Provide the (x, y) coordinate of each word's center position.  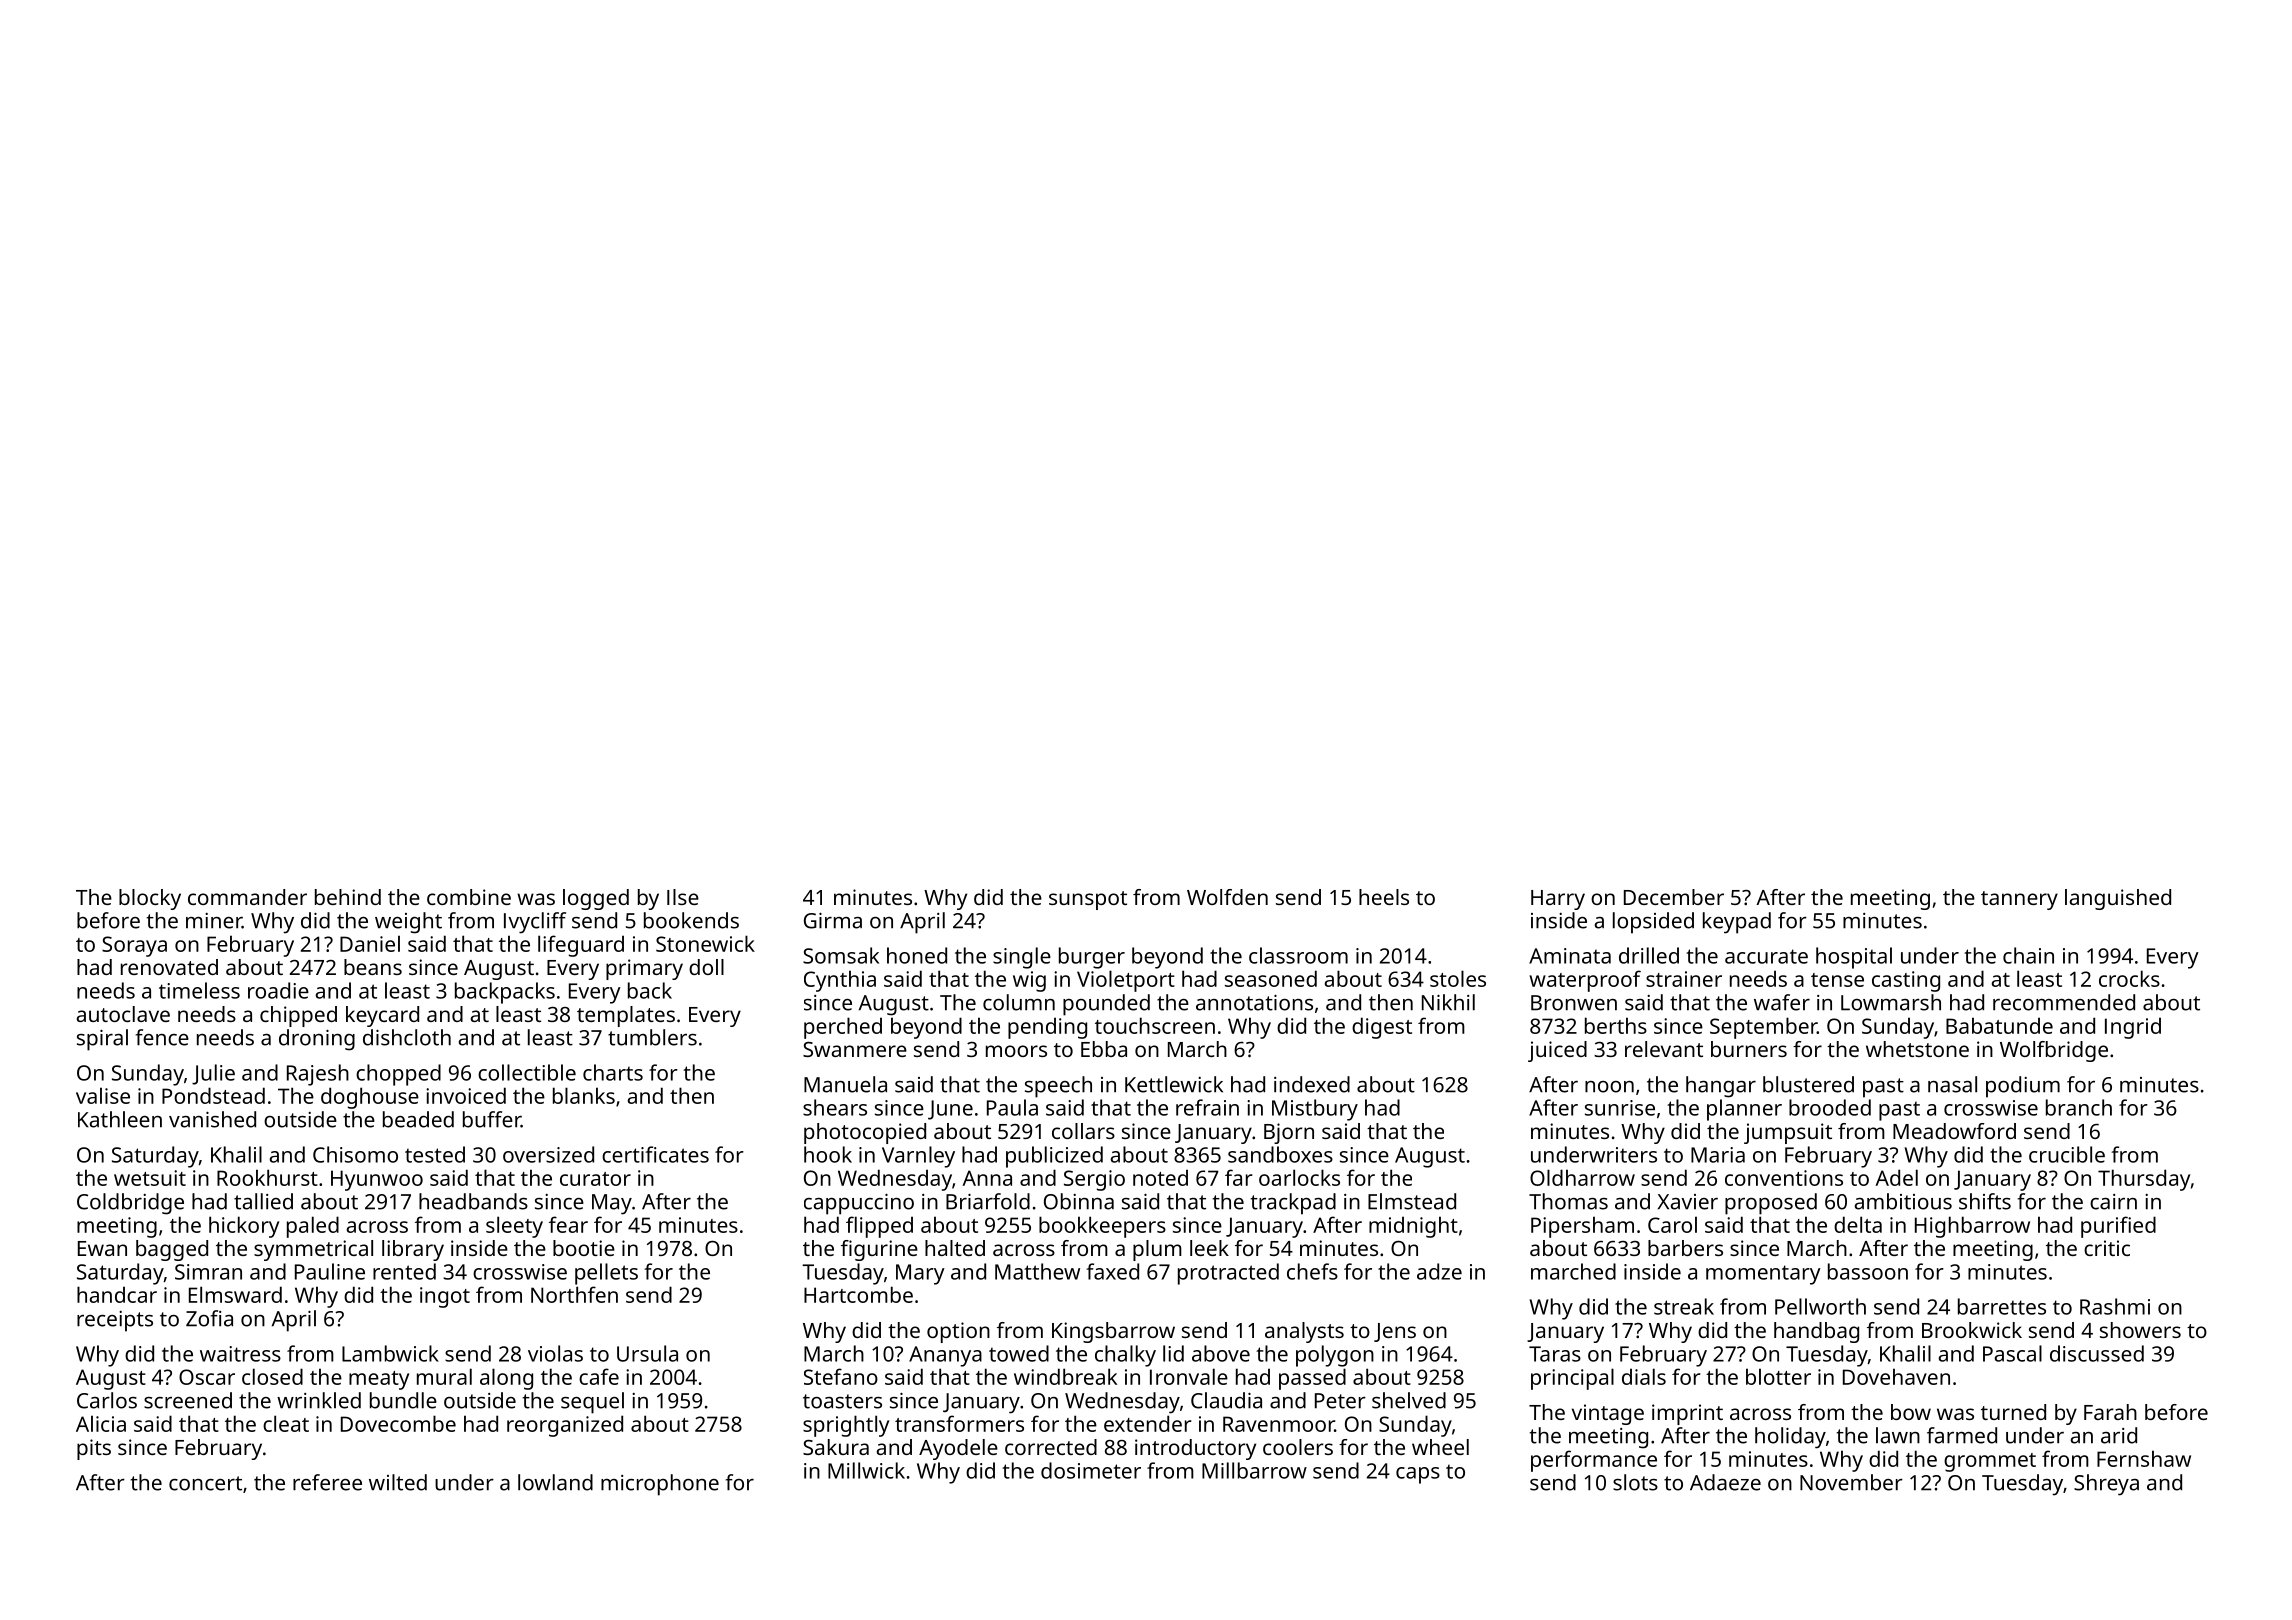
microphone (660, 1485)
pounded (1106, 1005)
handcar (117, 1294)
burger (1092, 958)
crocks (2129, 978)
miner (214, 921)
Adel (1896, 1177)
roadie (278, 990)
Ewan (102, 1248)
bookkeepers (1102, 1227)
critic (2107, 1248)
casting (1906, 981)
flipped (879, 1227)
